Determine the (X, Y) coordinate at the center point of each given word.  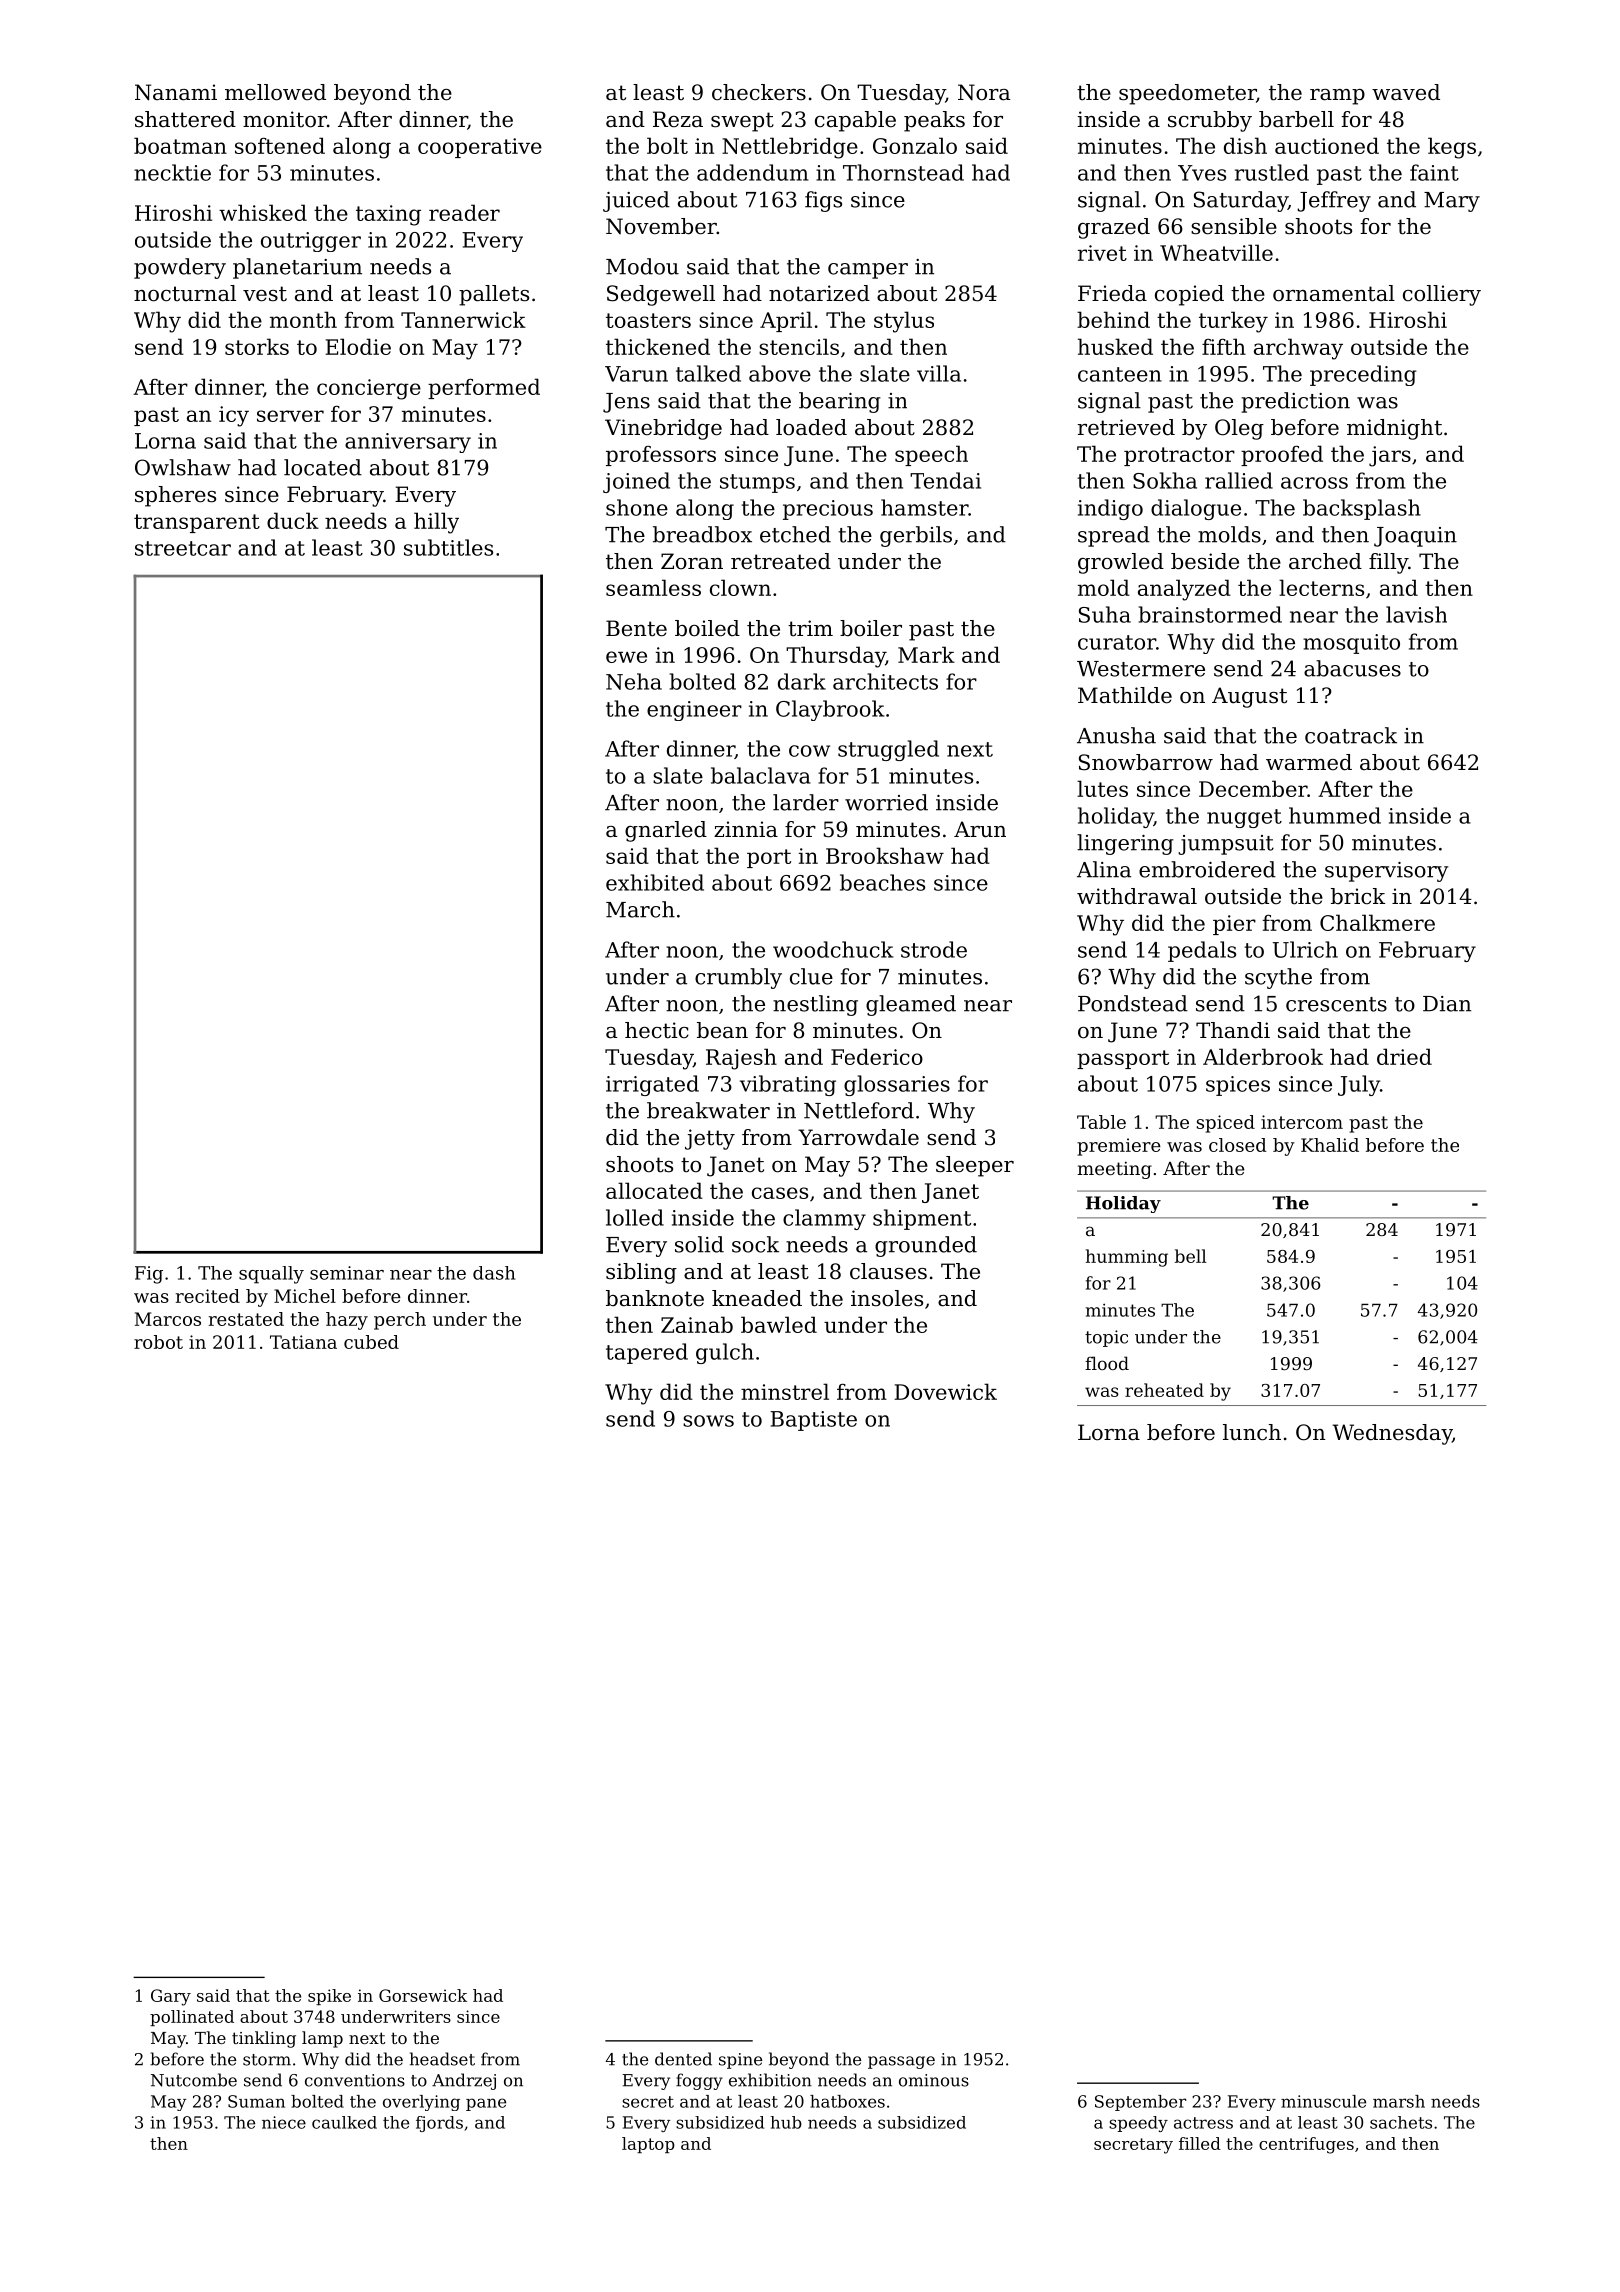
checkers (759, 92)
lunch (1252, 1432)
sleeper (975, 1166)
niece (284, 2122)
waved (1406, 92)
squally (271, 1275)
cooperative (480, 148)
